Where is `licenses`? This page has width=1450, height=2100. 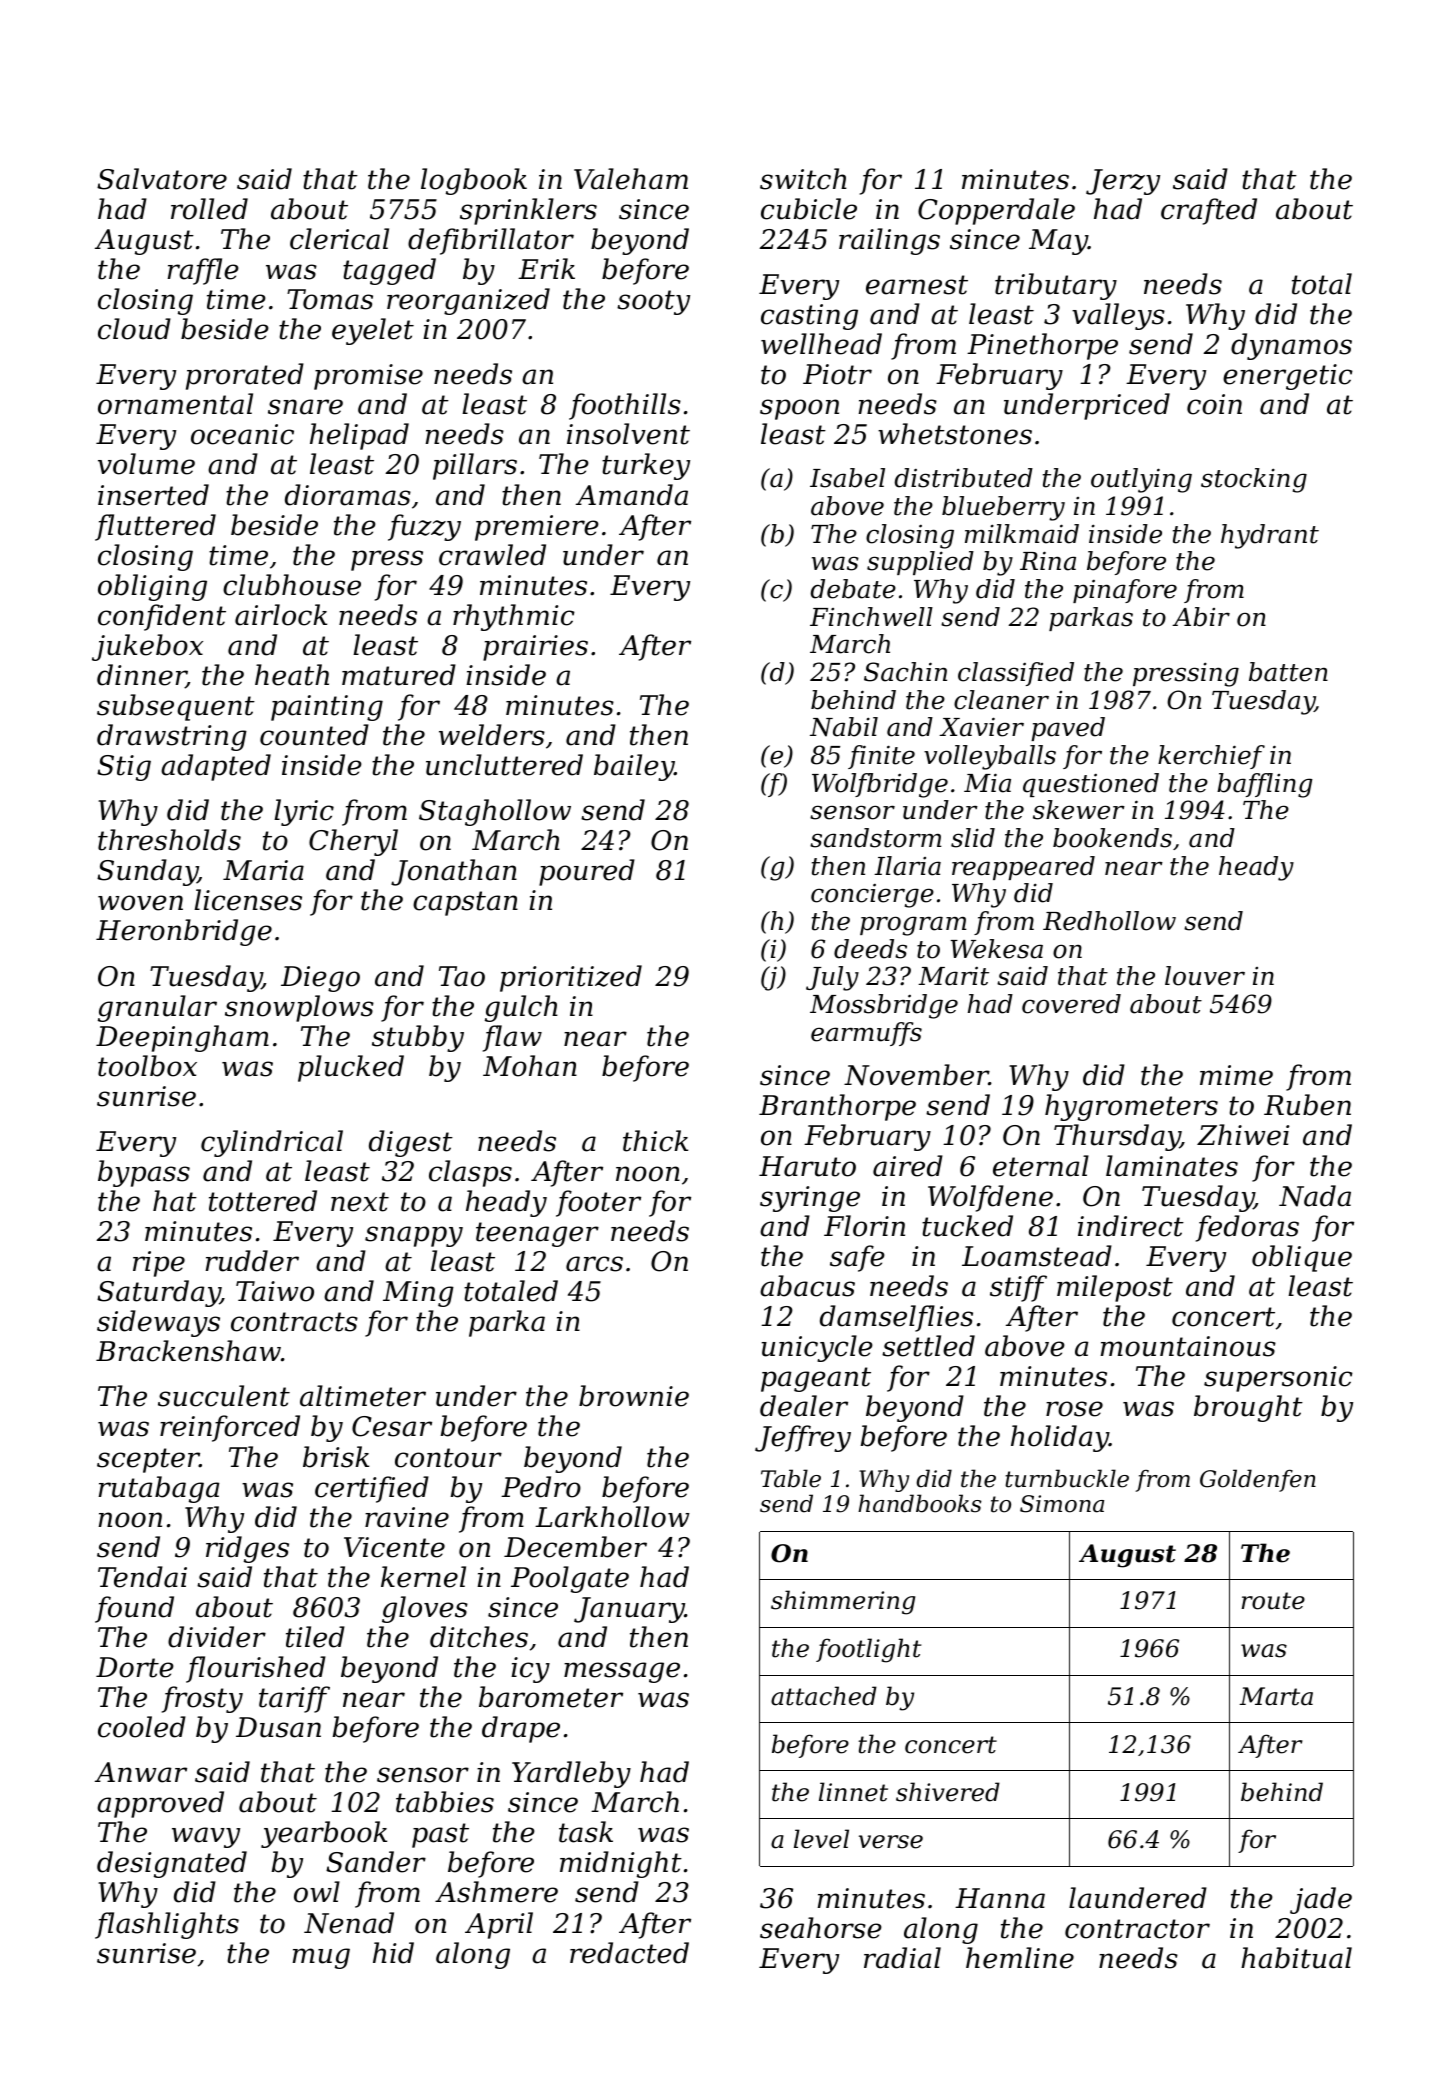 licenses is located at coordinates (248, 900).
